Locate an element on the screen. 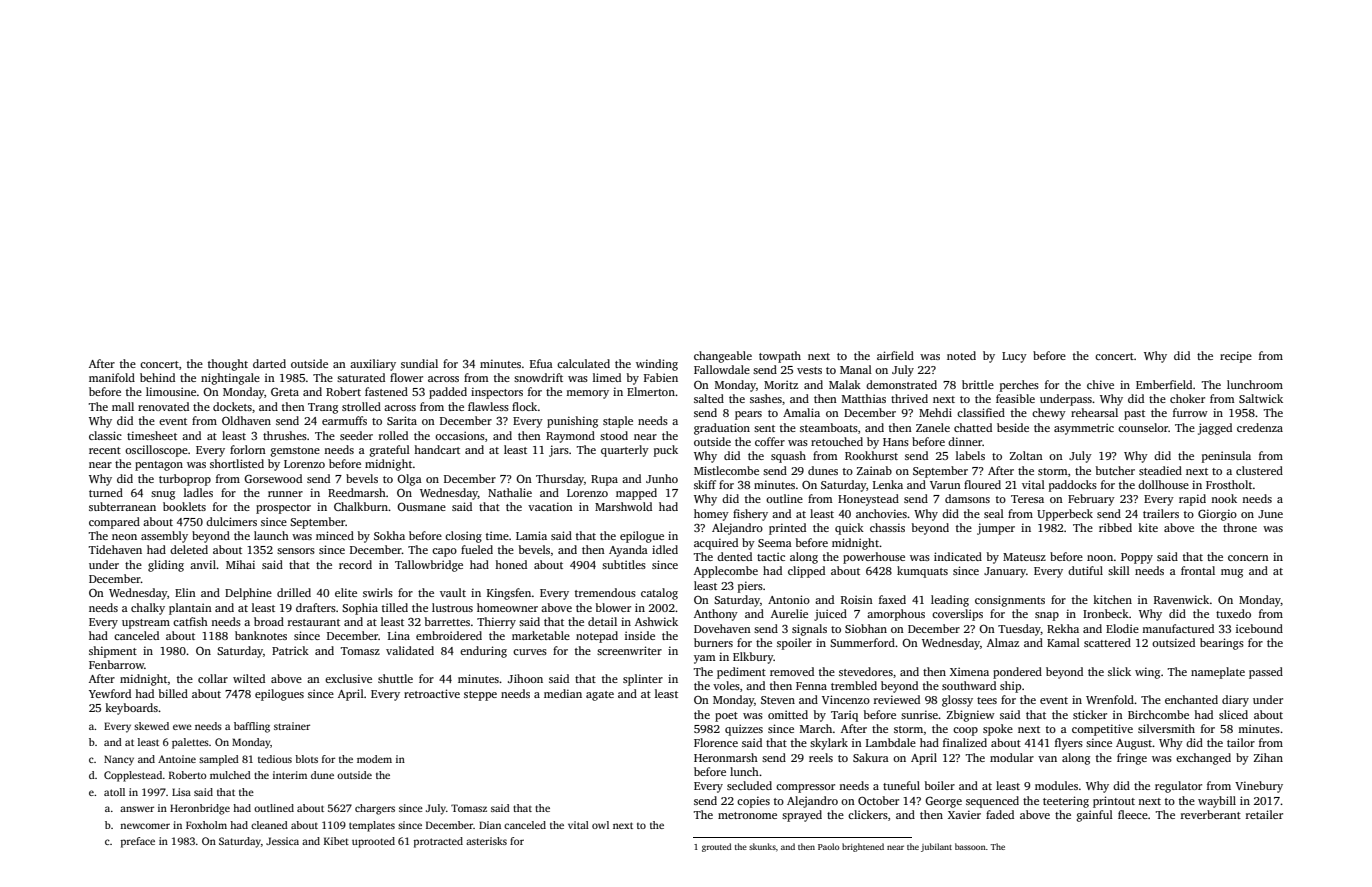  preface is located at coordinates (138, 842).
